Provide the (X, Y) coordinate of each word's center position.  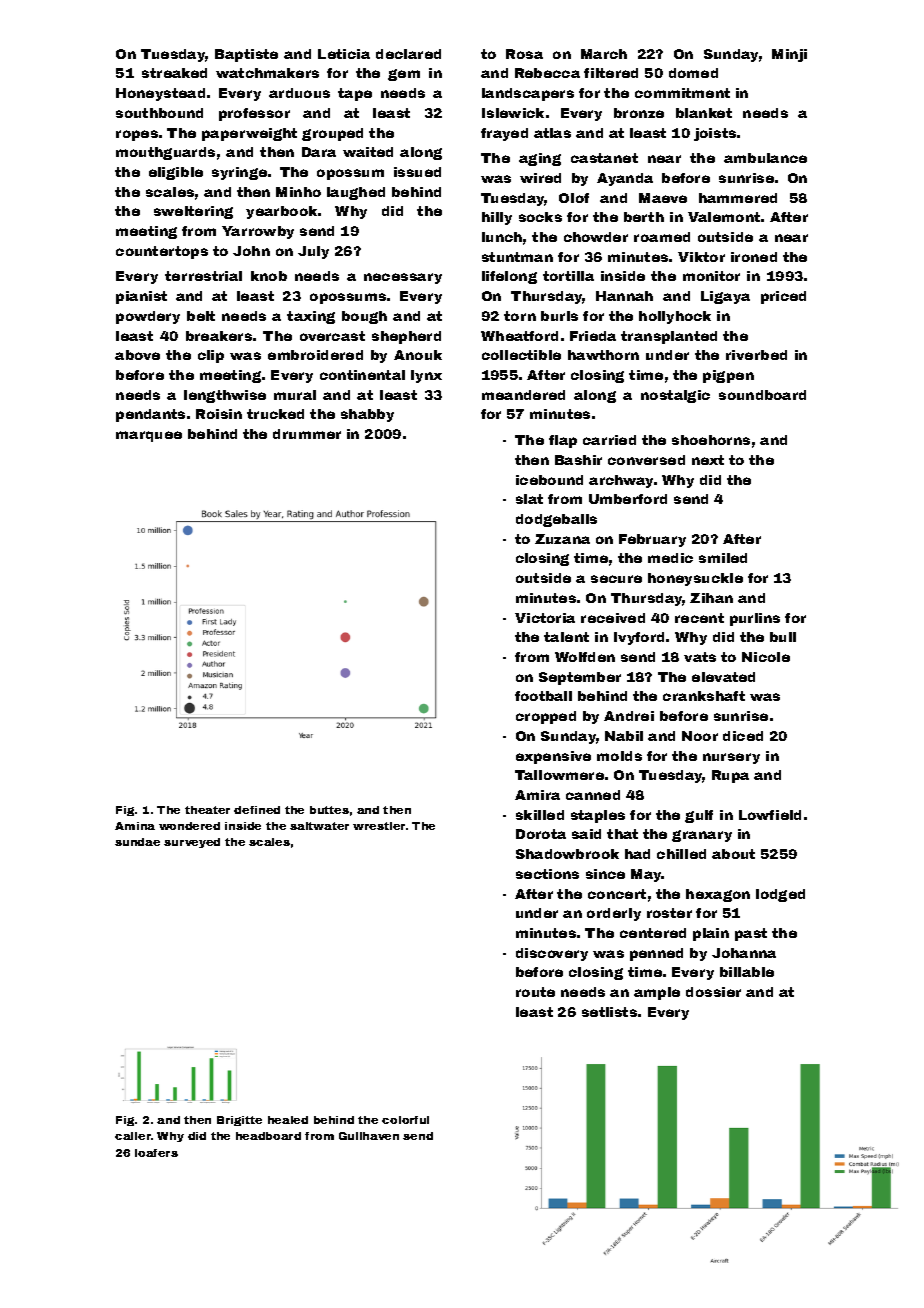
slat (529, 499)
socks (540, 217)
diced (743, 736)
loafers (156, 1153)
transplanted (669, 337)
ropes (137, 135)
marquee (149, 436)
